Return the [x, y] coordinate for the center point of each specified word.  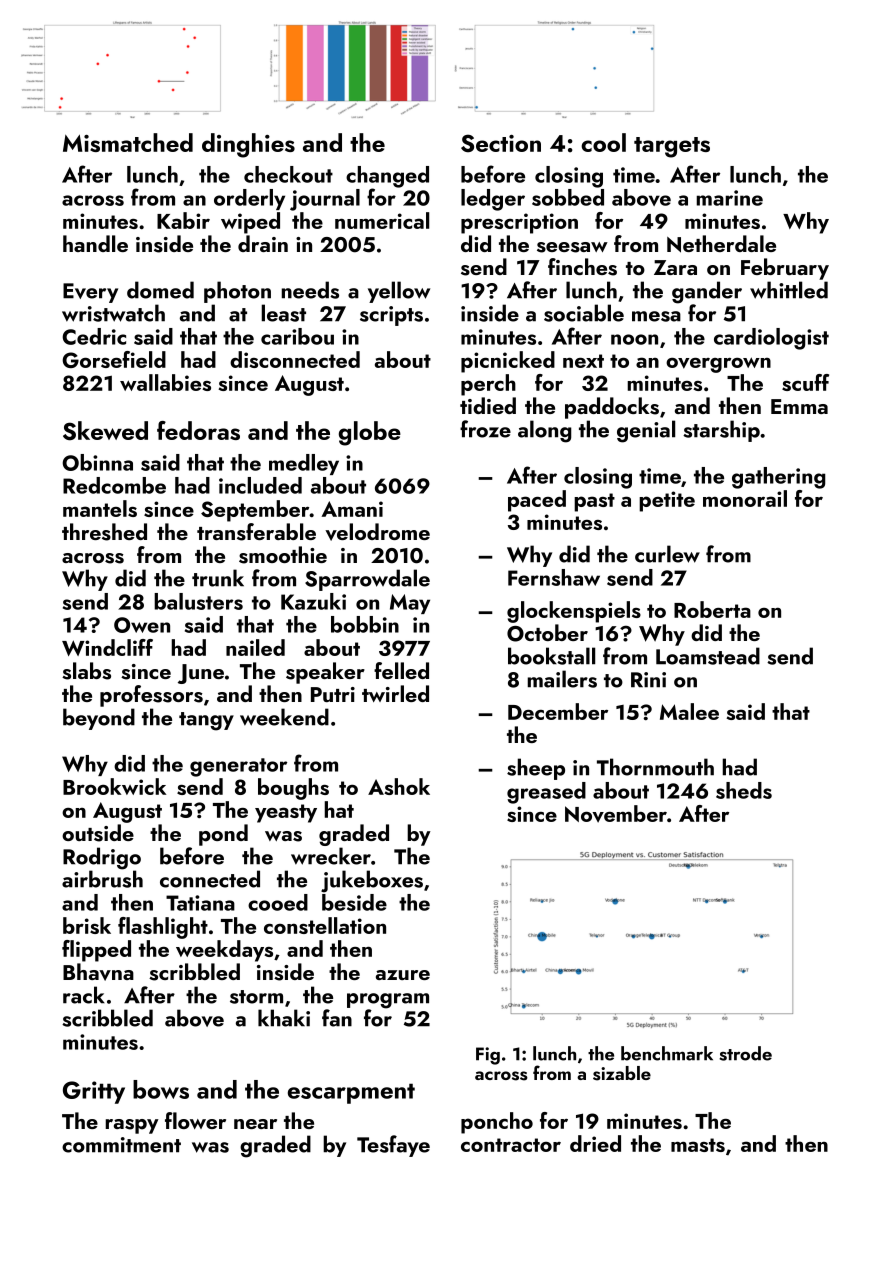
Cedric [94, 336]
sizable [622, 1073]
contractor [511, 1145]
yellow [399, 292]
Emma [799, 406]
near [255, 1124]
